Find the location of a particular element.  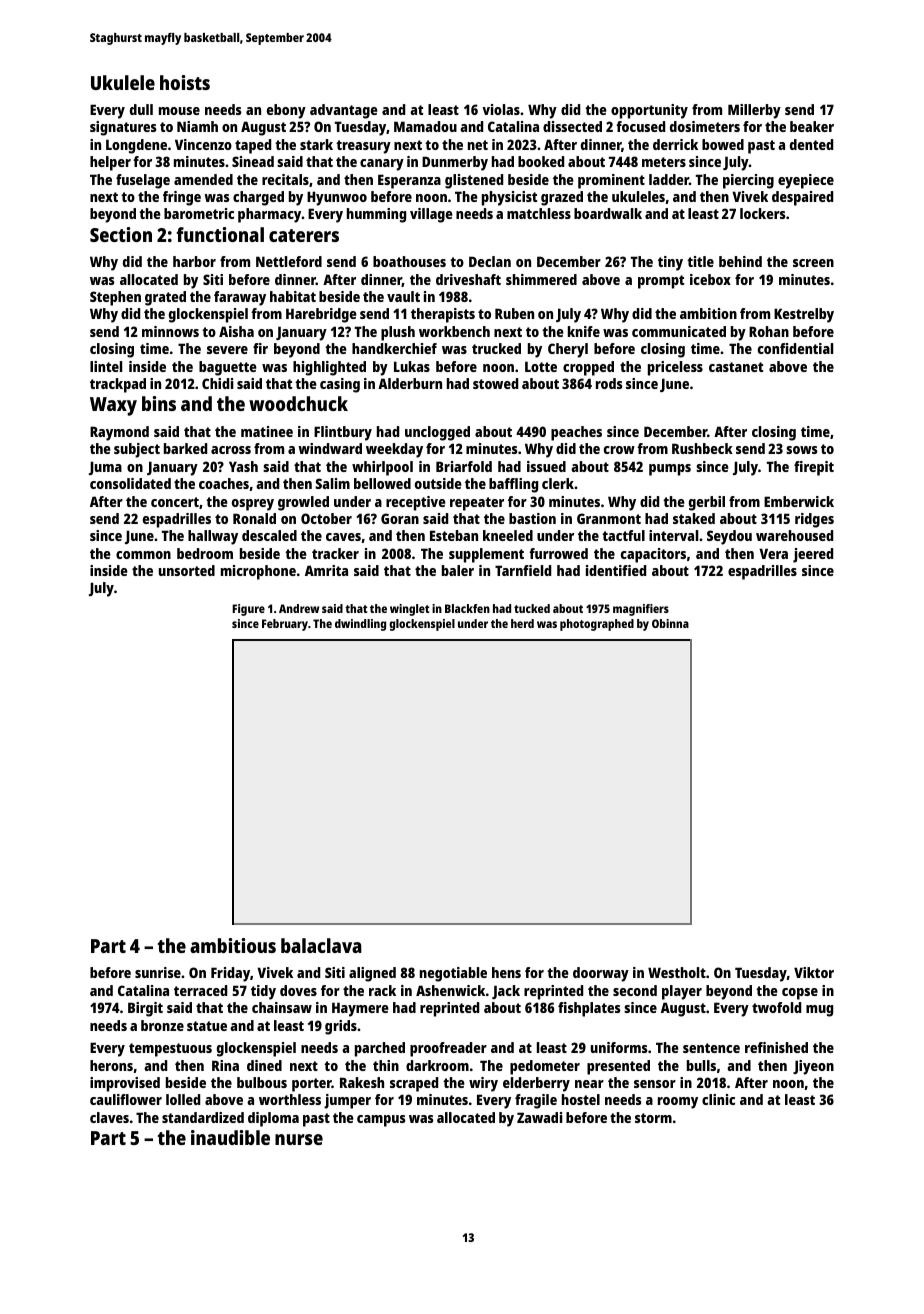

Figure is located at coordinates (248, 610).
